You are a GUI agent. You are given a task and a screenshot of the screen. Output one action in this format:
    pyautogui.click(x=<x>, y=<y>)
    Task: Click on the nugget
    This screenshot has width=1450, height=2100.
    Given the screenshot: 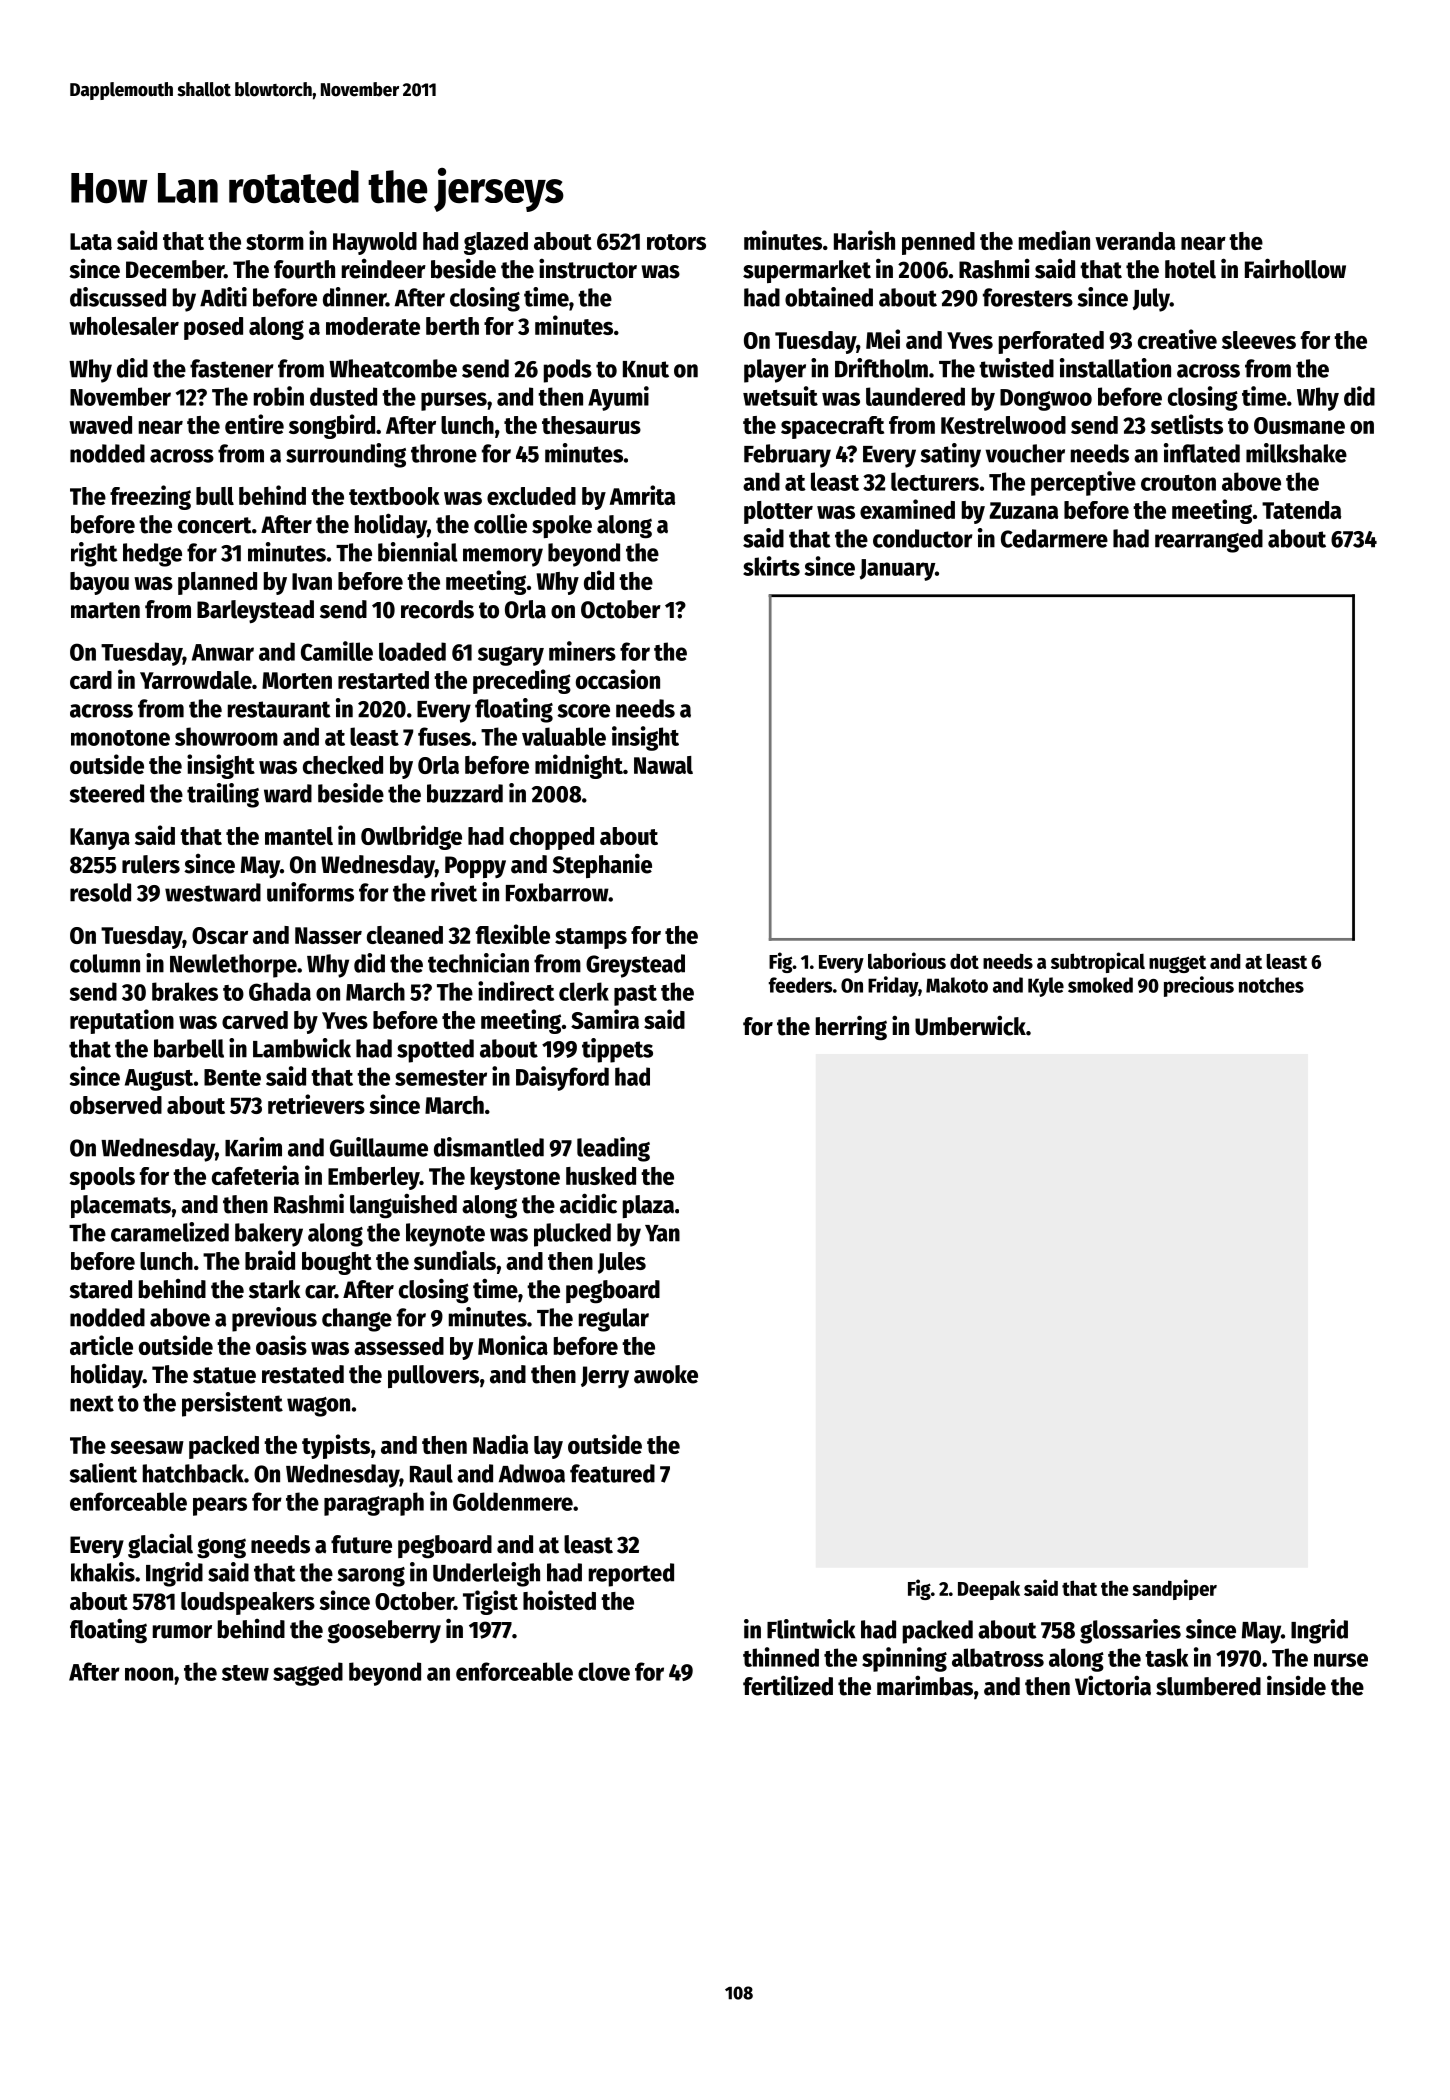 What is the action you would take?
    pyautogui.click(x=1177, y=964)
